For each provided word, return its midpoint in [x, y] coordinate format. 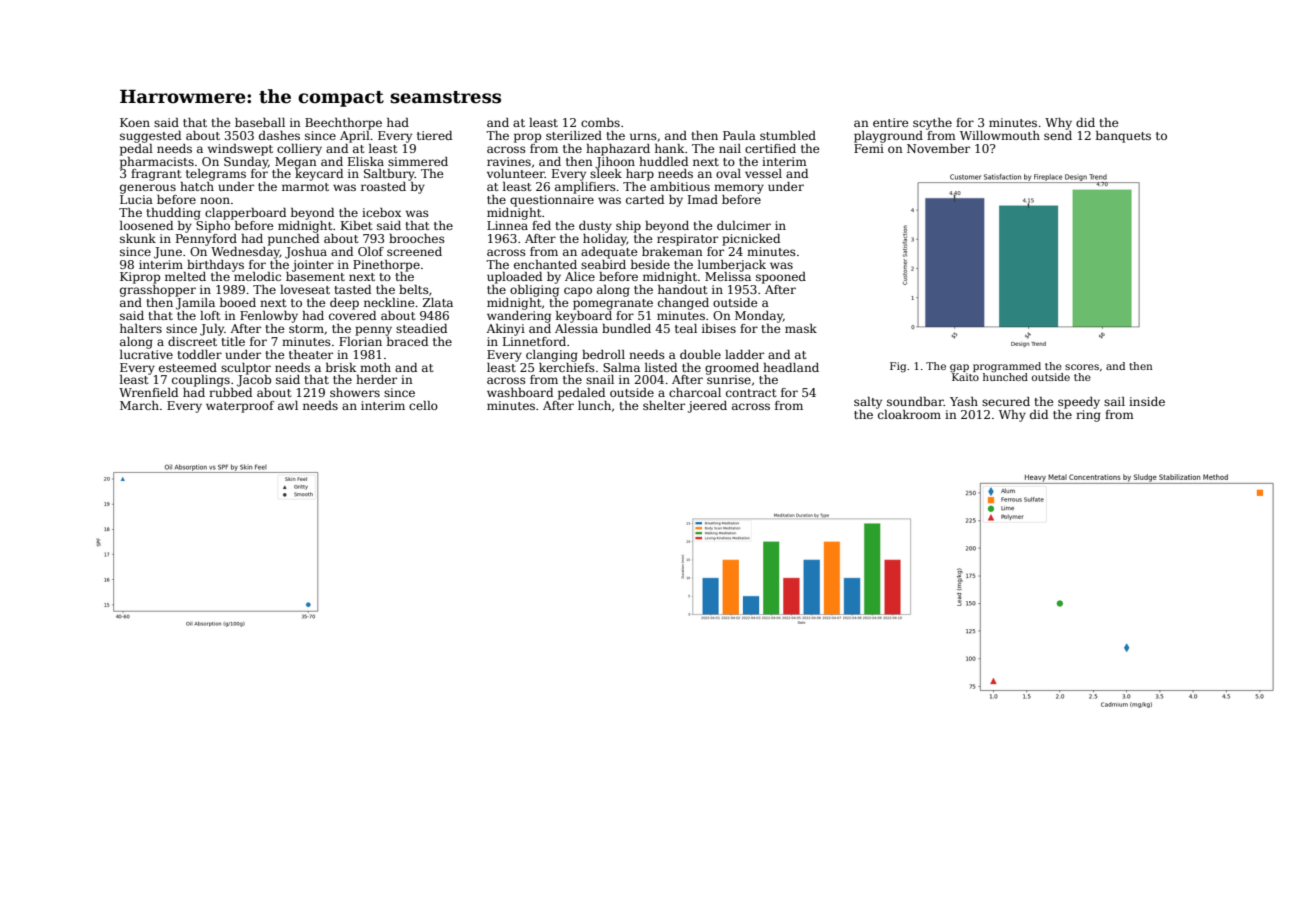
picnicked [751, 240]
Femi [869, 148]
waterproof [240, 407]
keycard [319, 175]
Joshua [306, 253]
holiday [605, 240]
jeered [707, 407]
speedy [1079, 403]
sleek [606, 173]
